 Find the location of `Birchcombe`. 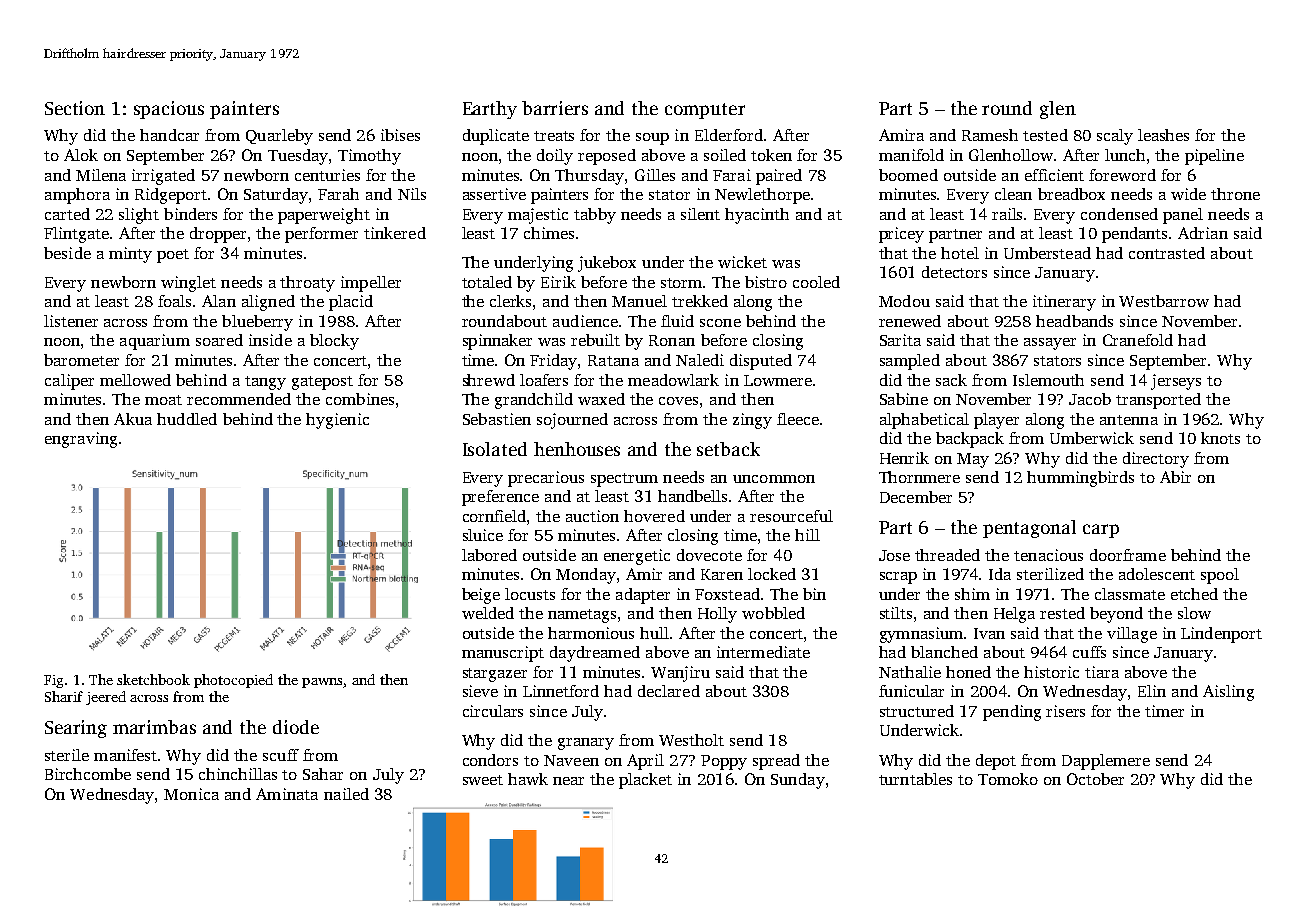

Birchcombe is located at coordinates (88, 774).
